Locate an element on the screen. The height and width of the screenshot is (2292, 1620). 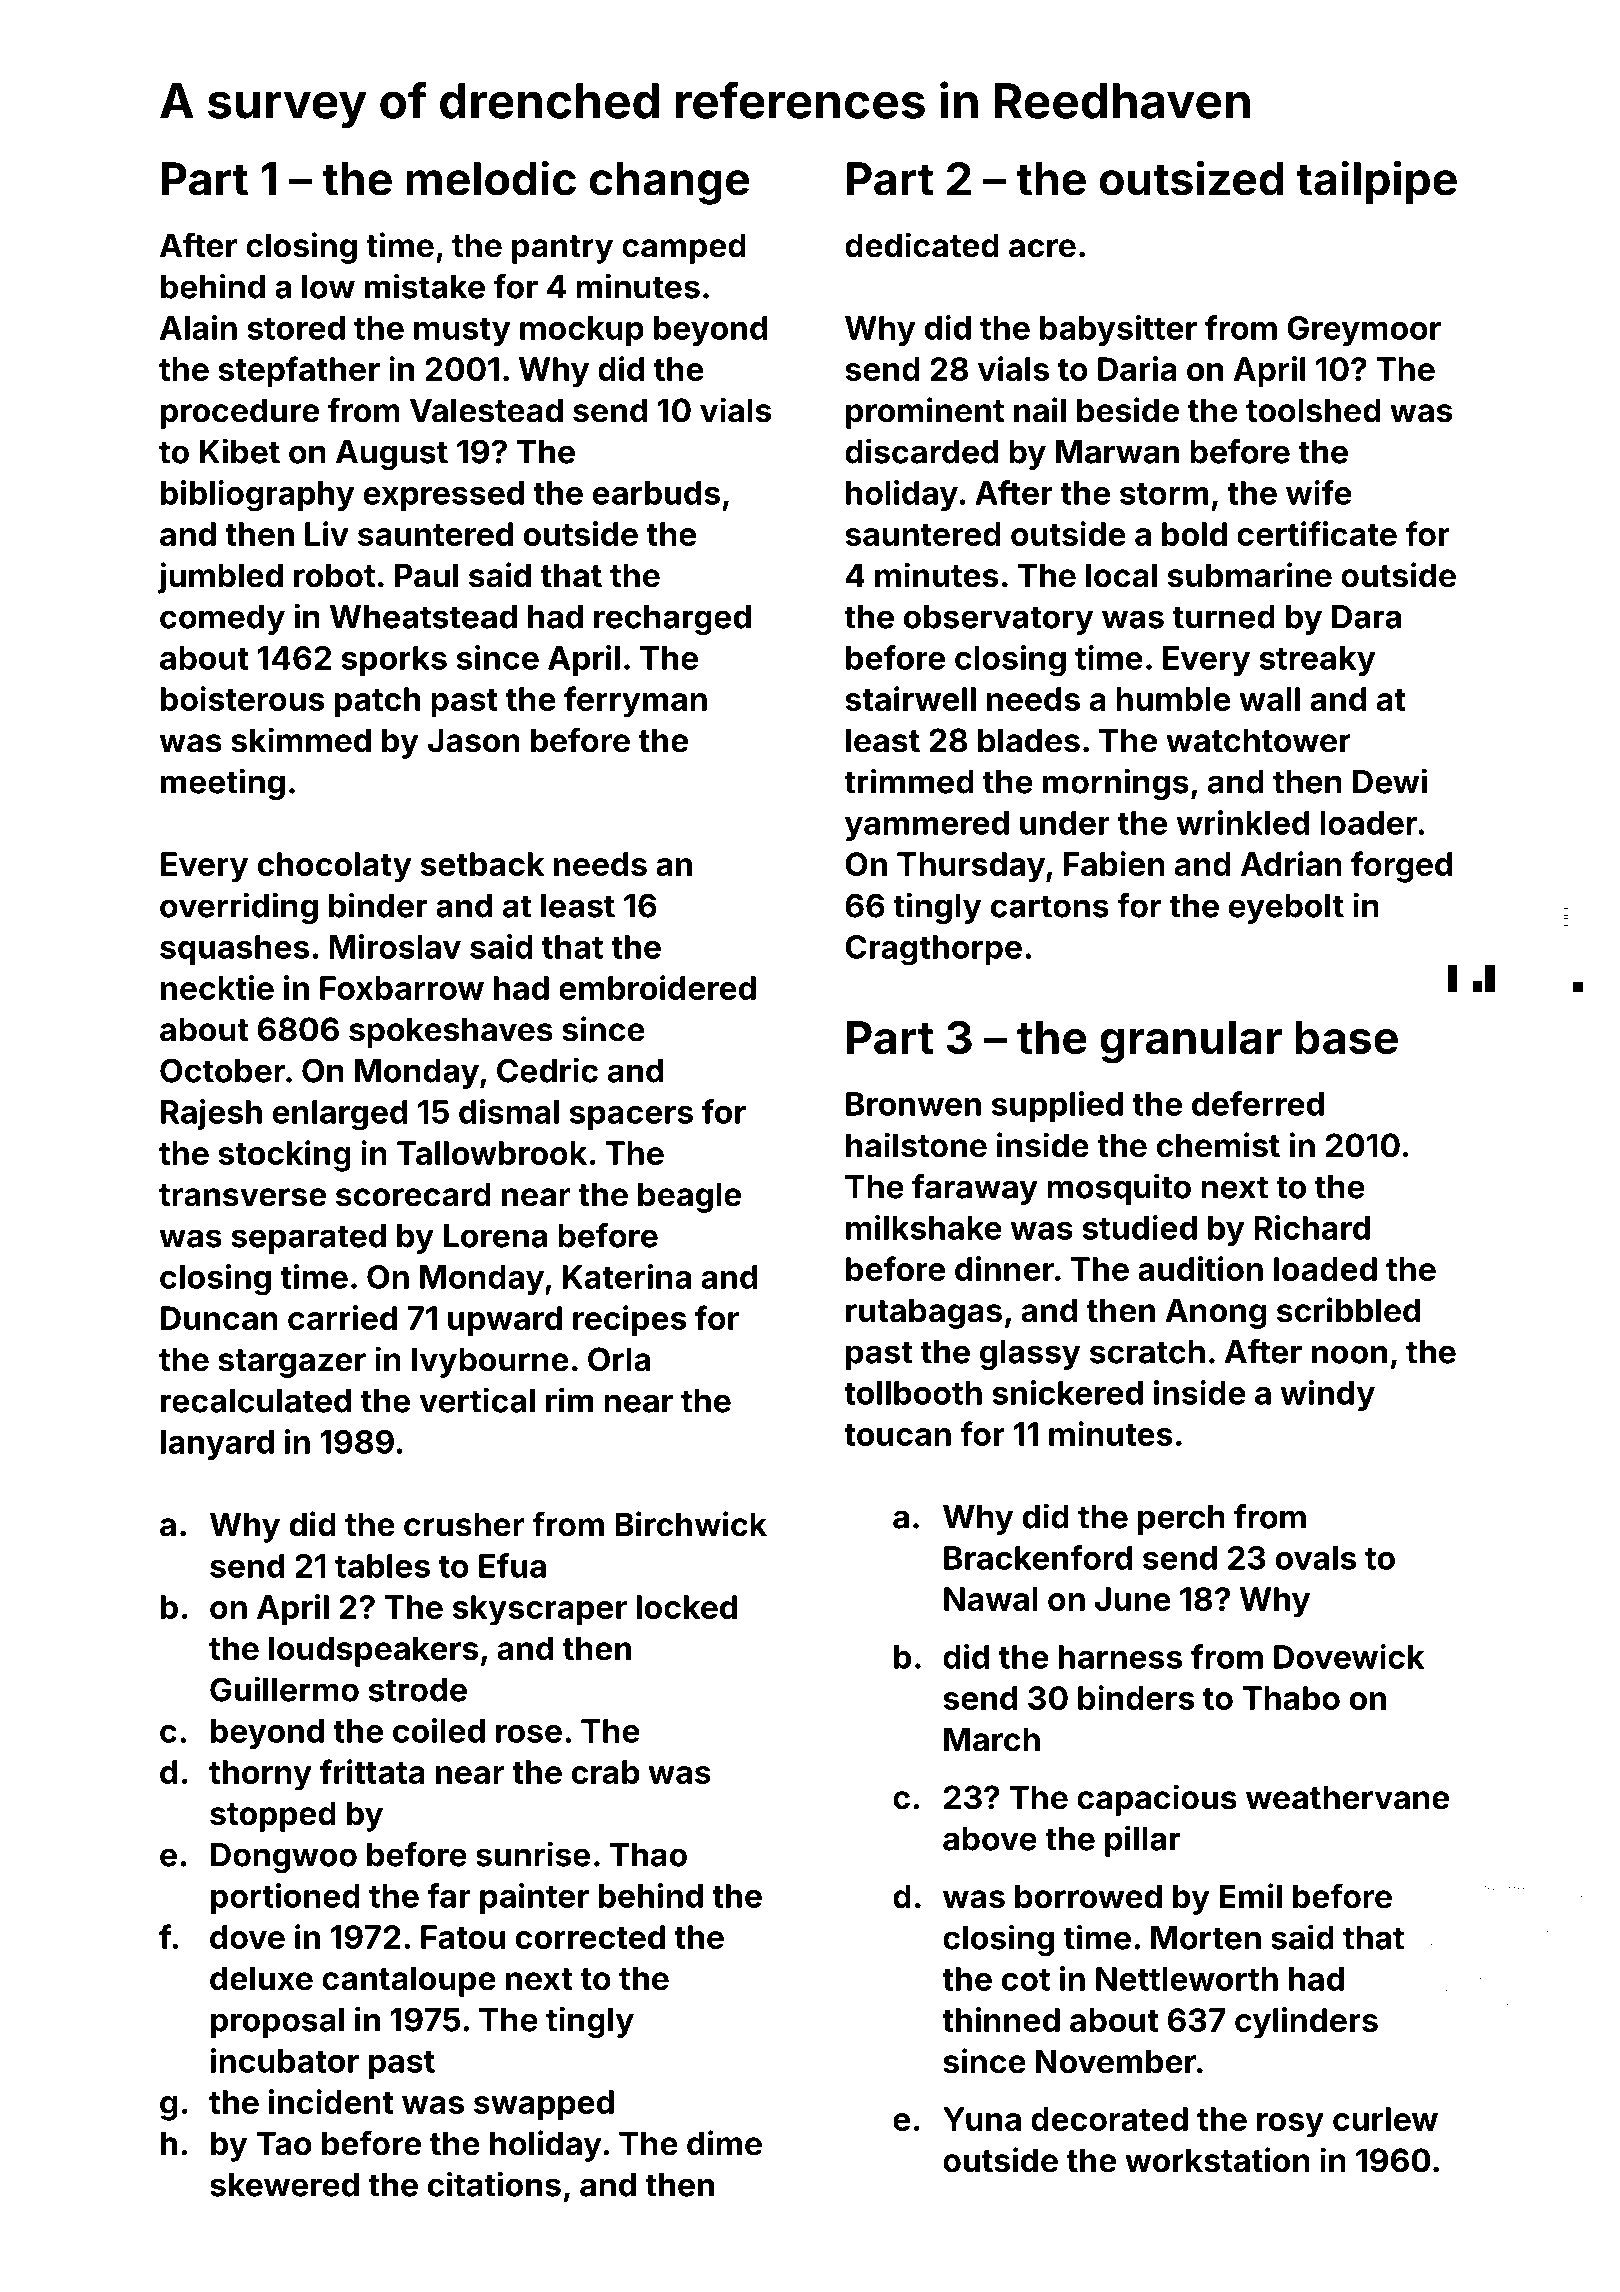
earbuds is located at coordinates (656, 493).
